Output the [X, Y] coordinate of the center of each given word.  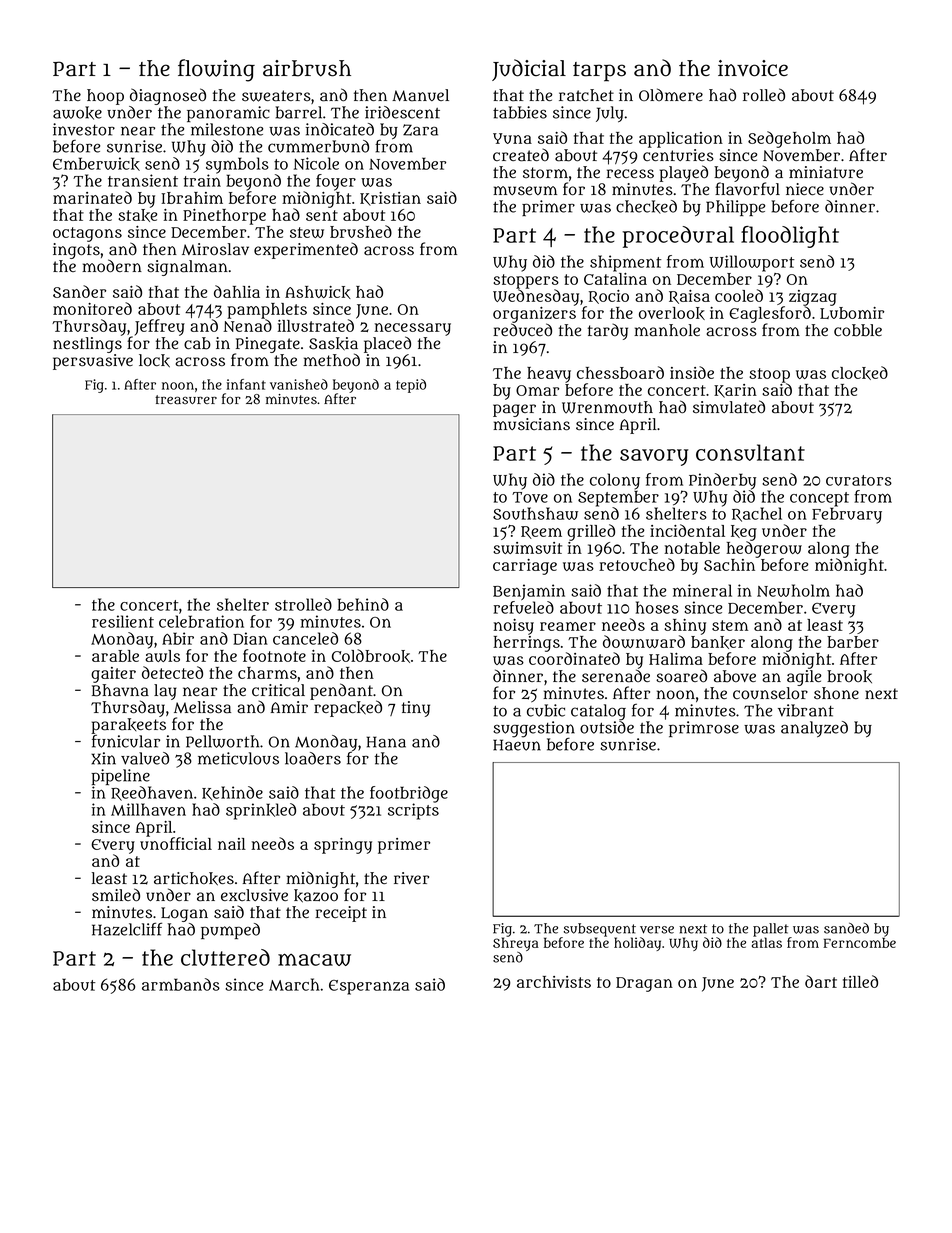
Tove [530, 497]
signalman [187, 268]
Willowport [752, 263]
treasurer [186, 399]
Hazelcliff [127, 929]
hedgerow [764, 549]
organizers [534, 315]
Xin [103, 758]
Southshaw [535, 513]
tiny [416, 709]
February [847, 515]
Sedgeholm [789, 139]
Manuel [420, 95]
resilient [123, 621]
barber [853, 642]
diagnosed [168, 96]
